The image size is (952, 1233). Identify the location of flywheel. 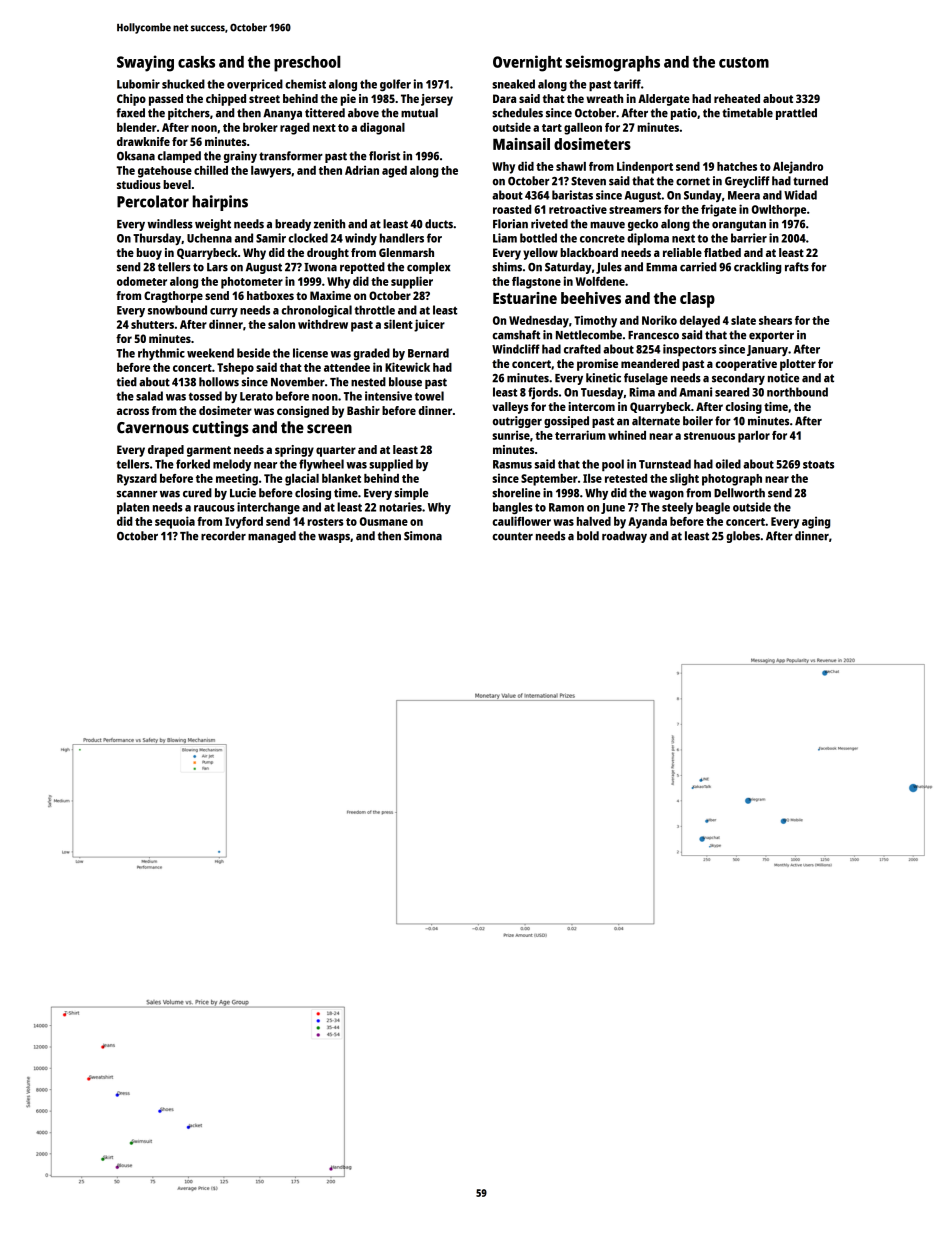
(321, 465).
